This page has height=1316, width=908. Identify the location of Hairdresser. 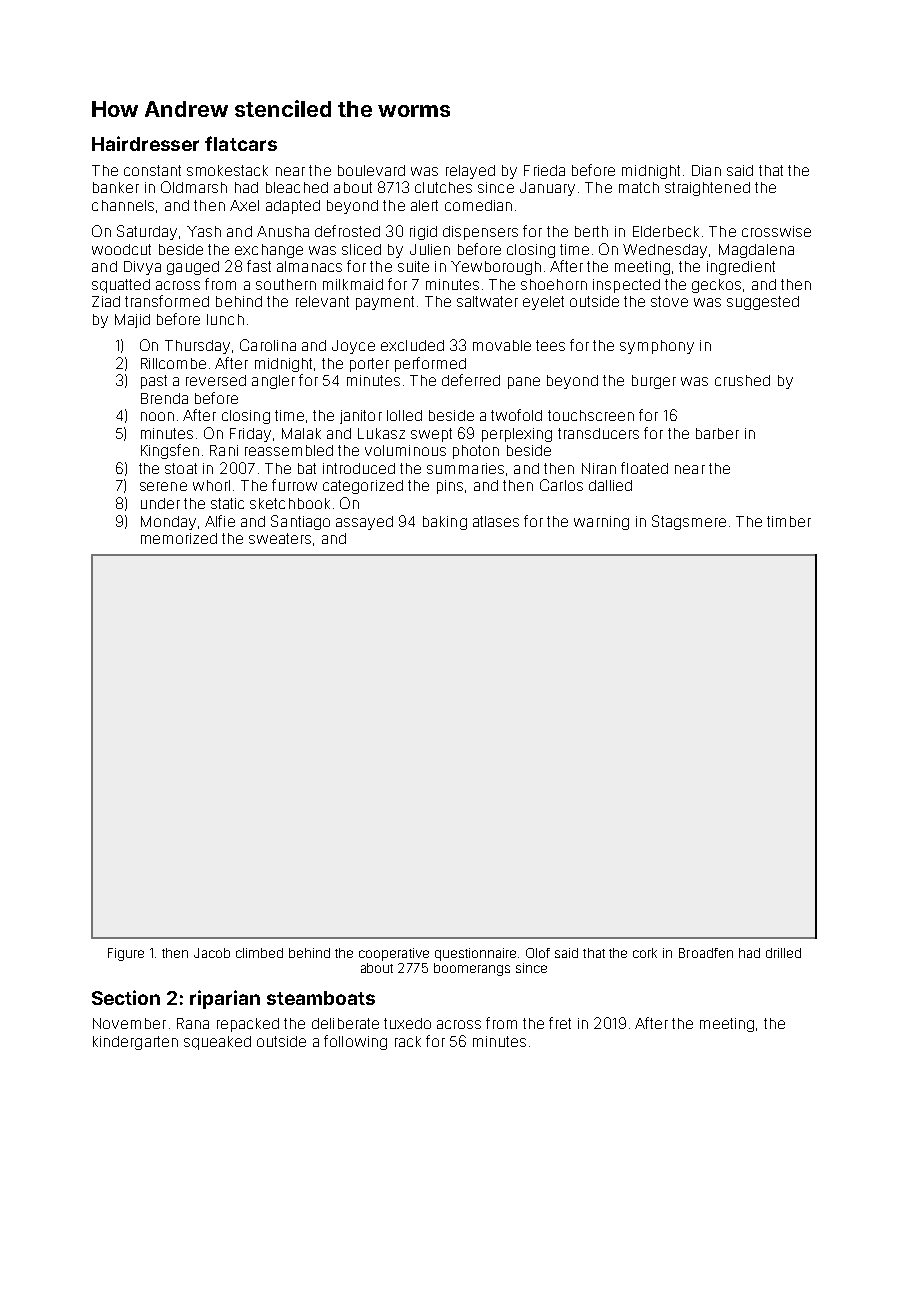
(145, 143).
